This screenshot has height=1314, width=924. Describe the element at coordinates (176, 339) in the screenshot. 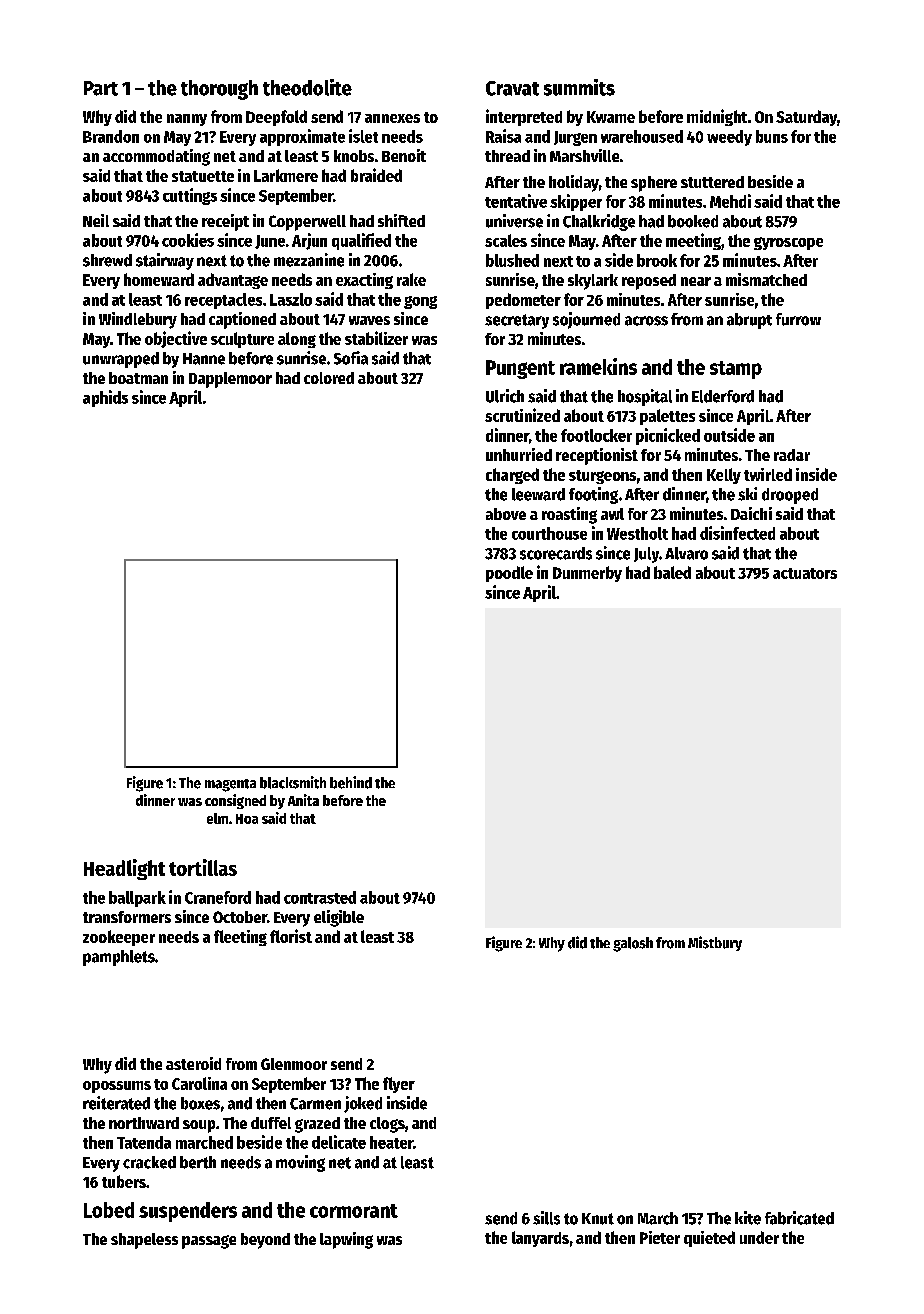

I see `objective` at that location.
